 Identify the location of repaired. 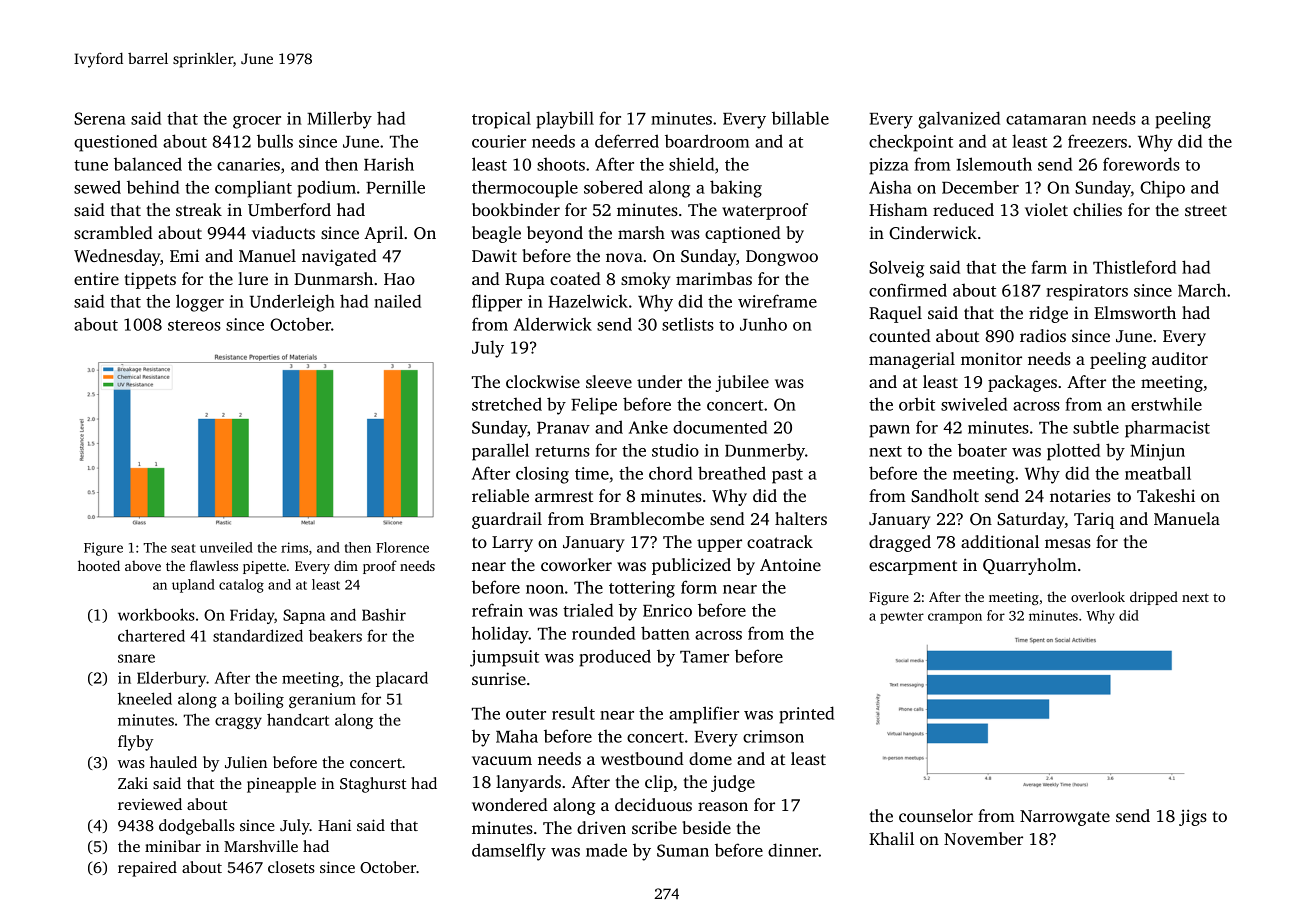
(147, 869).
